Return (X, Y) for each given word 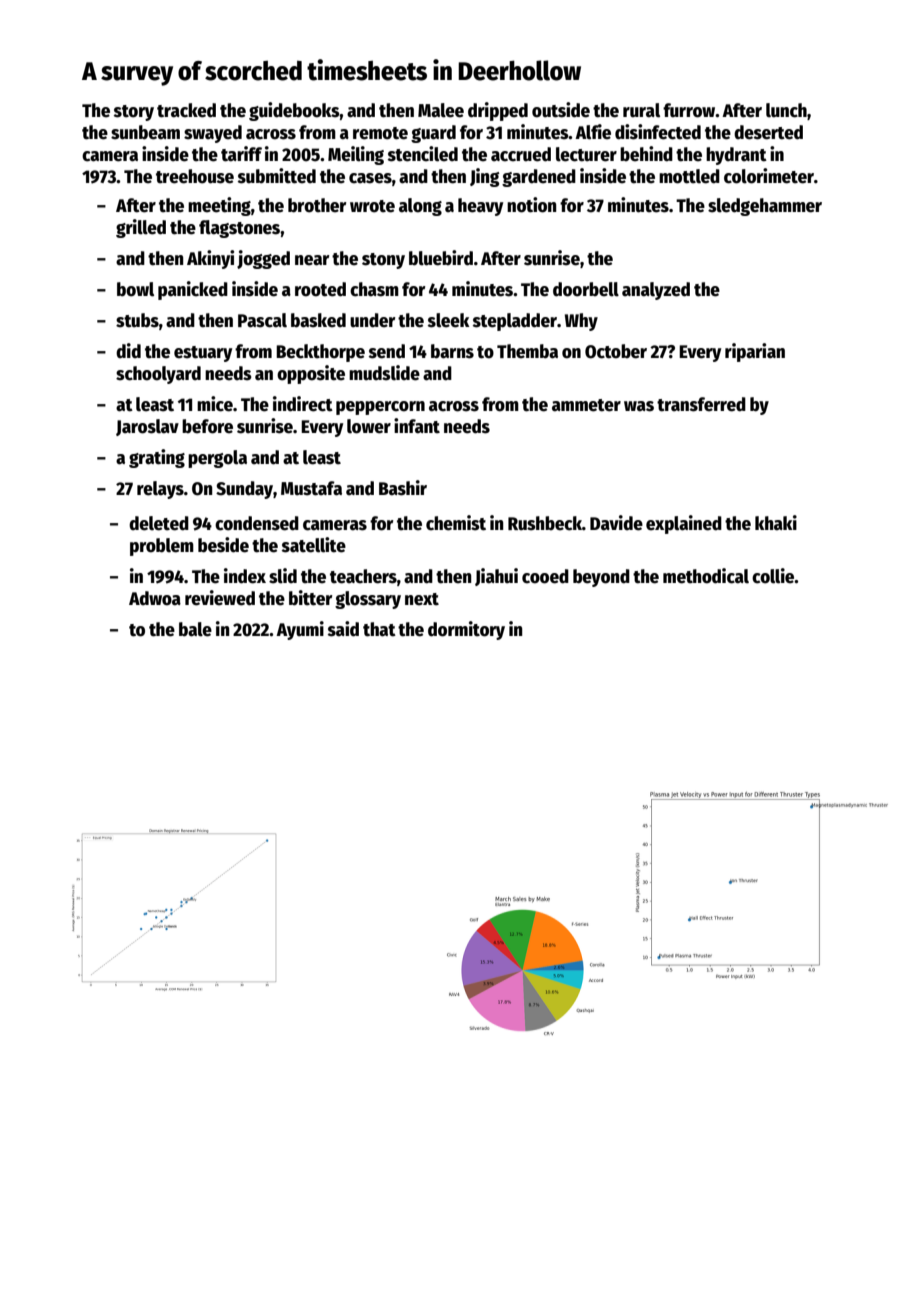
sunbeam (145, 132)
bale (195, 629)
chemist (456, 523)
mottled (689, 176)
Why (581, 322)
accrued (521, 154)
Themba (527, 351)
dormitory (466, 630)
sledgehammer (765, 207)
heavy (480, 207)
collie (773, 576)
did (128, 350)
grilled (141, 228)
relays (160, 490)
